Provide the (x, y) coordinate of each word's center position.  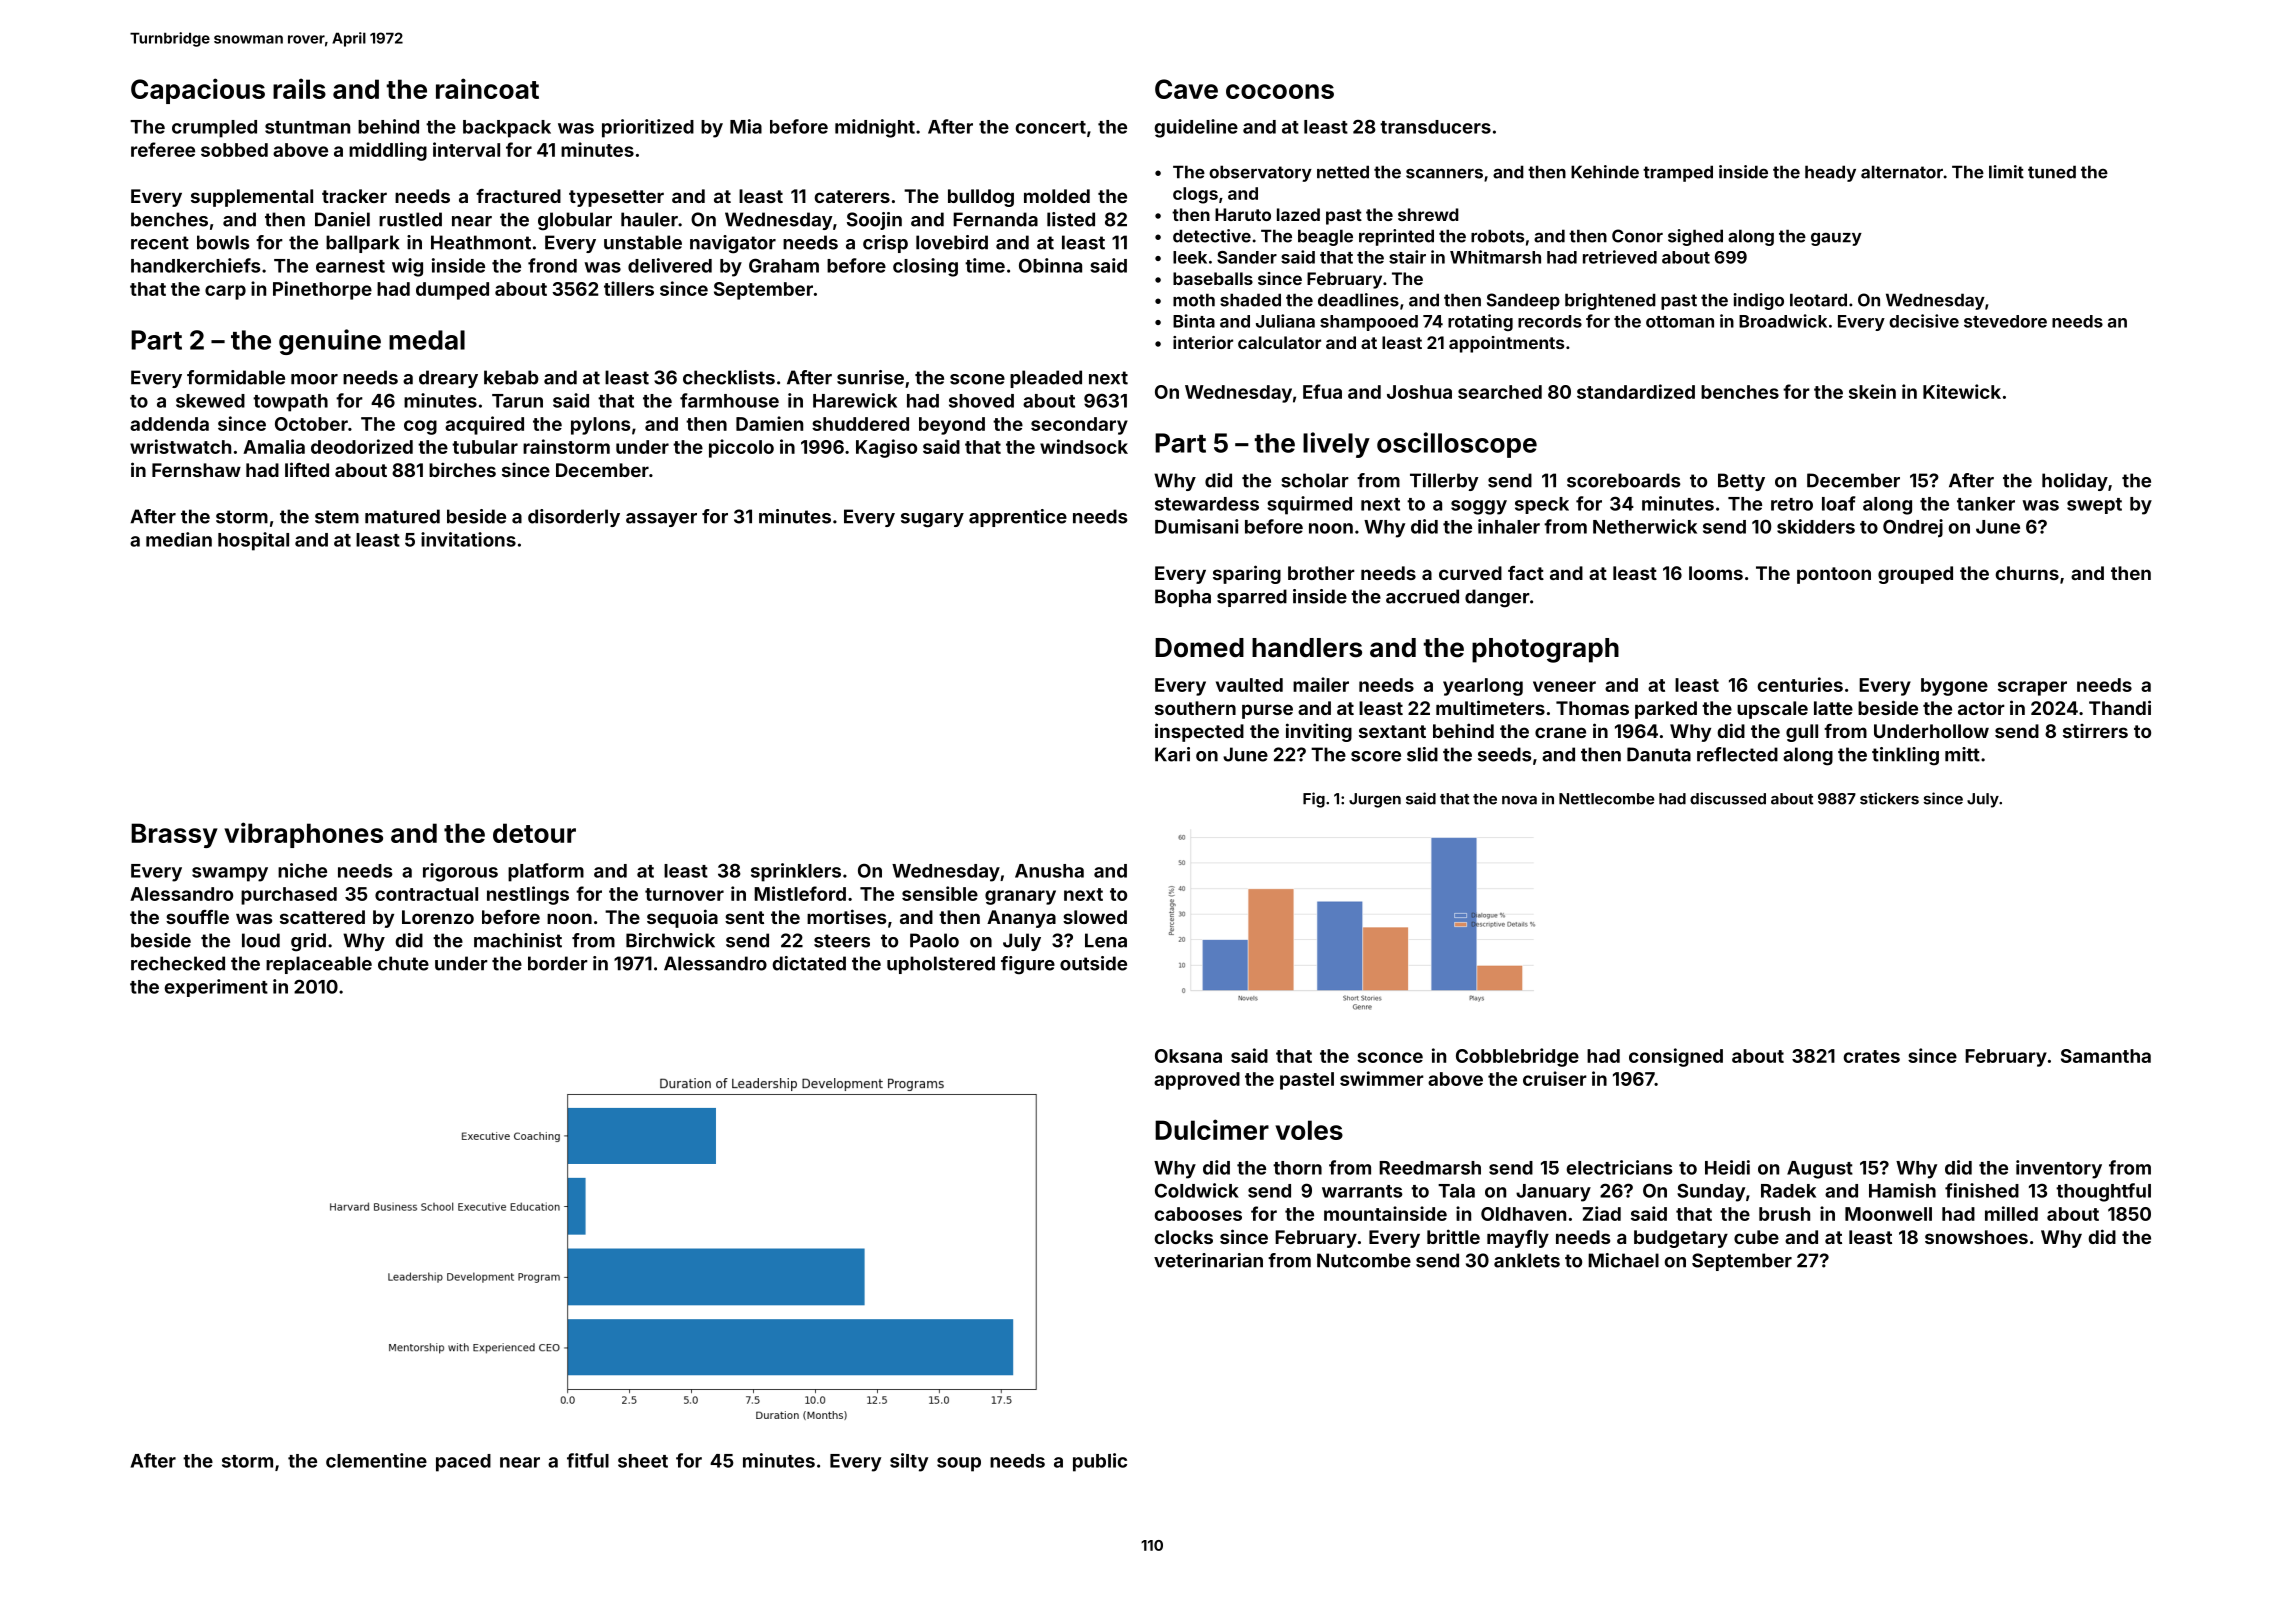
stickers (1889, 798)
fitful (588, 1460)
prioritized (648, 128)
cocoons (1280, 91)
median (179, 539)
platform (546, 872)
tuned (2052, 172)
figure (1028, 965)
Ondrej (1913, 528)
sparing (1247, 574)
